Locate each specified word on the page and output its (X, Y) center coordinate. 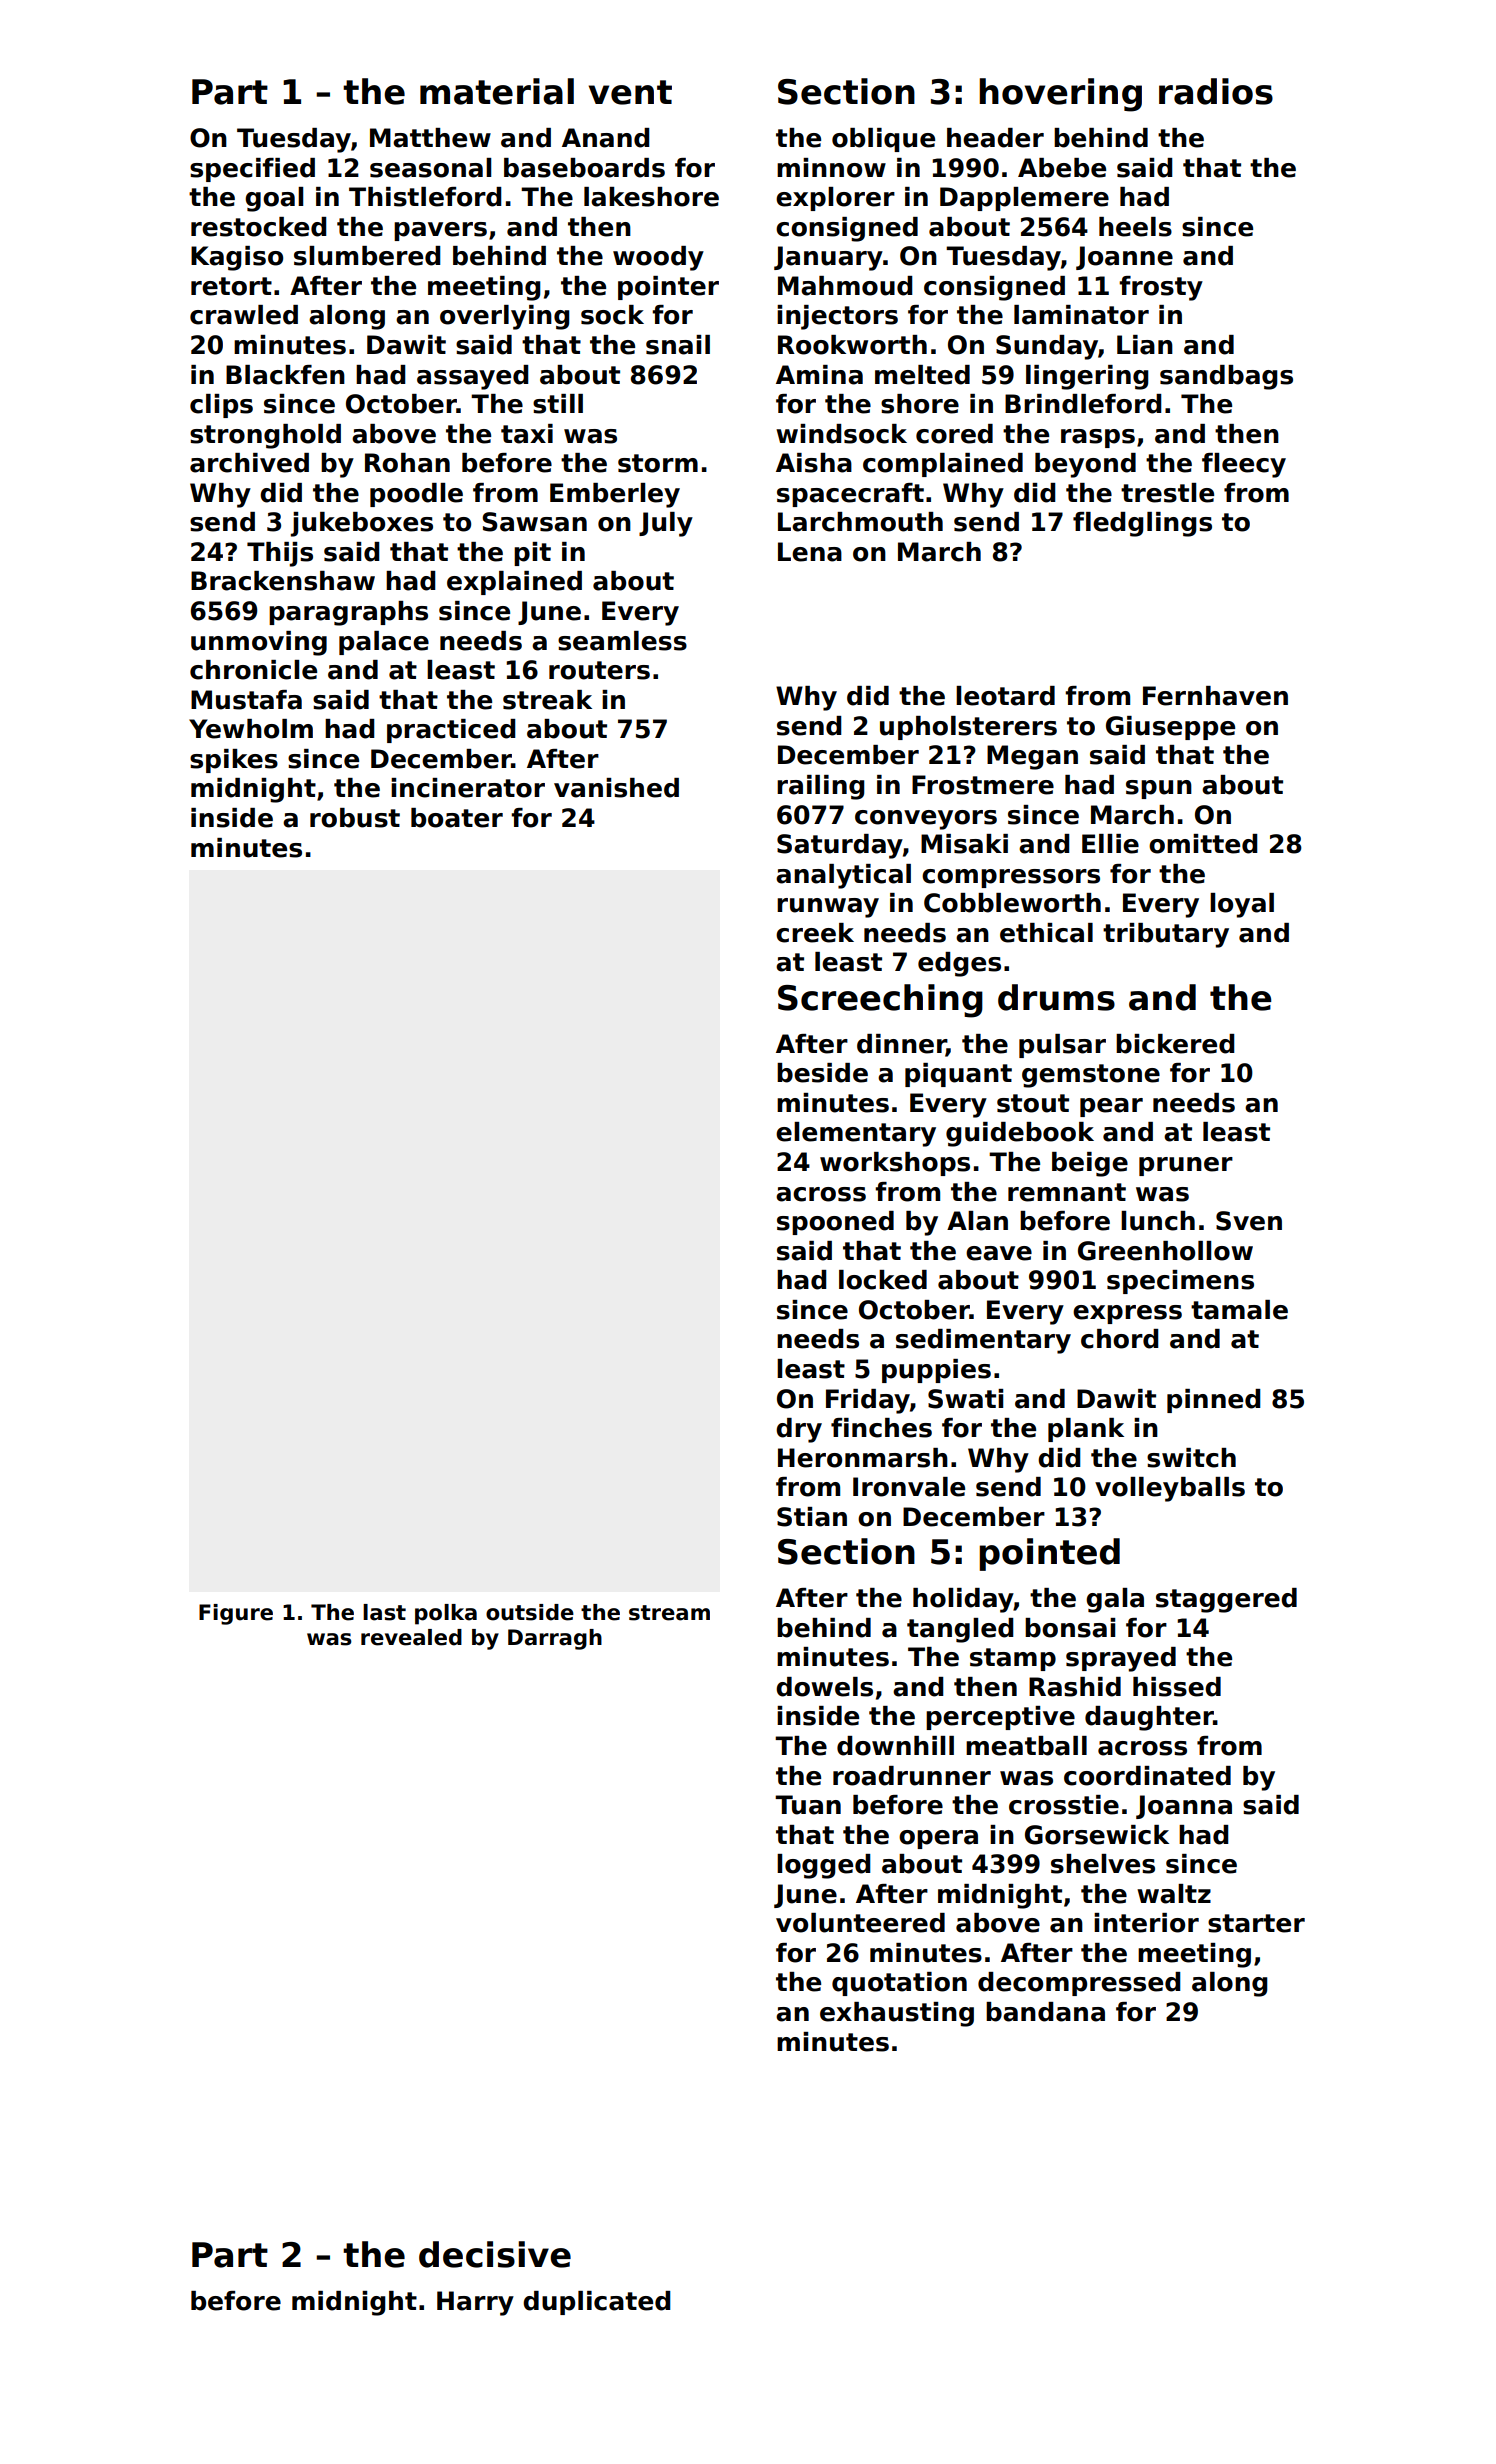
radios (1216, 91)
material (497, 91)
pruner (1186, 1166)
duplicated (597, 2303)
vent (630, 92)
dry (799, 1430)
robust (355, 818)
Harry (475, 2303)
